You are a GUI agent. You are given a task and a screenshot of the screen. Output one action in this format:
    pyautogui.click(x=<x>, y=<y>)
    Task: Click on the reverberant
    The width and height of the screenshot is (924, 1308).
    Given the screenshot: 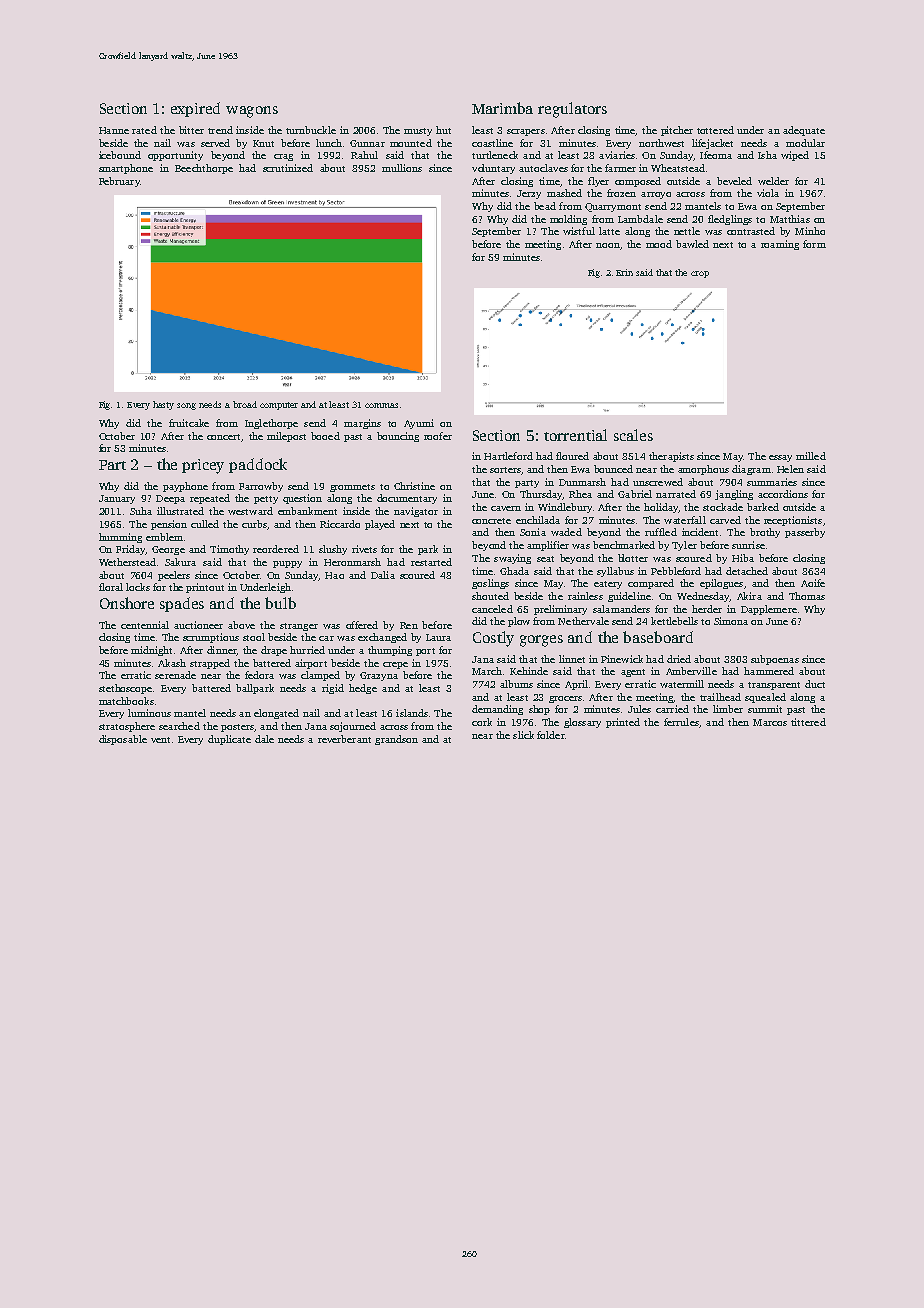 What is the action you would take?
    pyautogui.click(x=344, y=739)
